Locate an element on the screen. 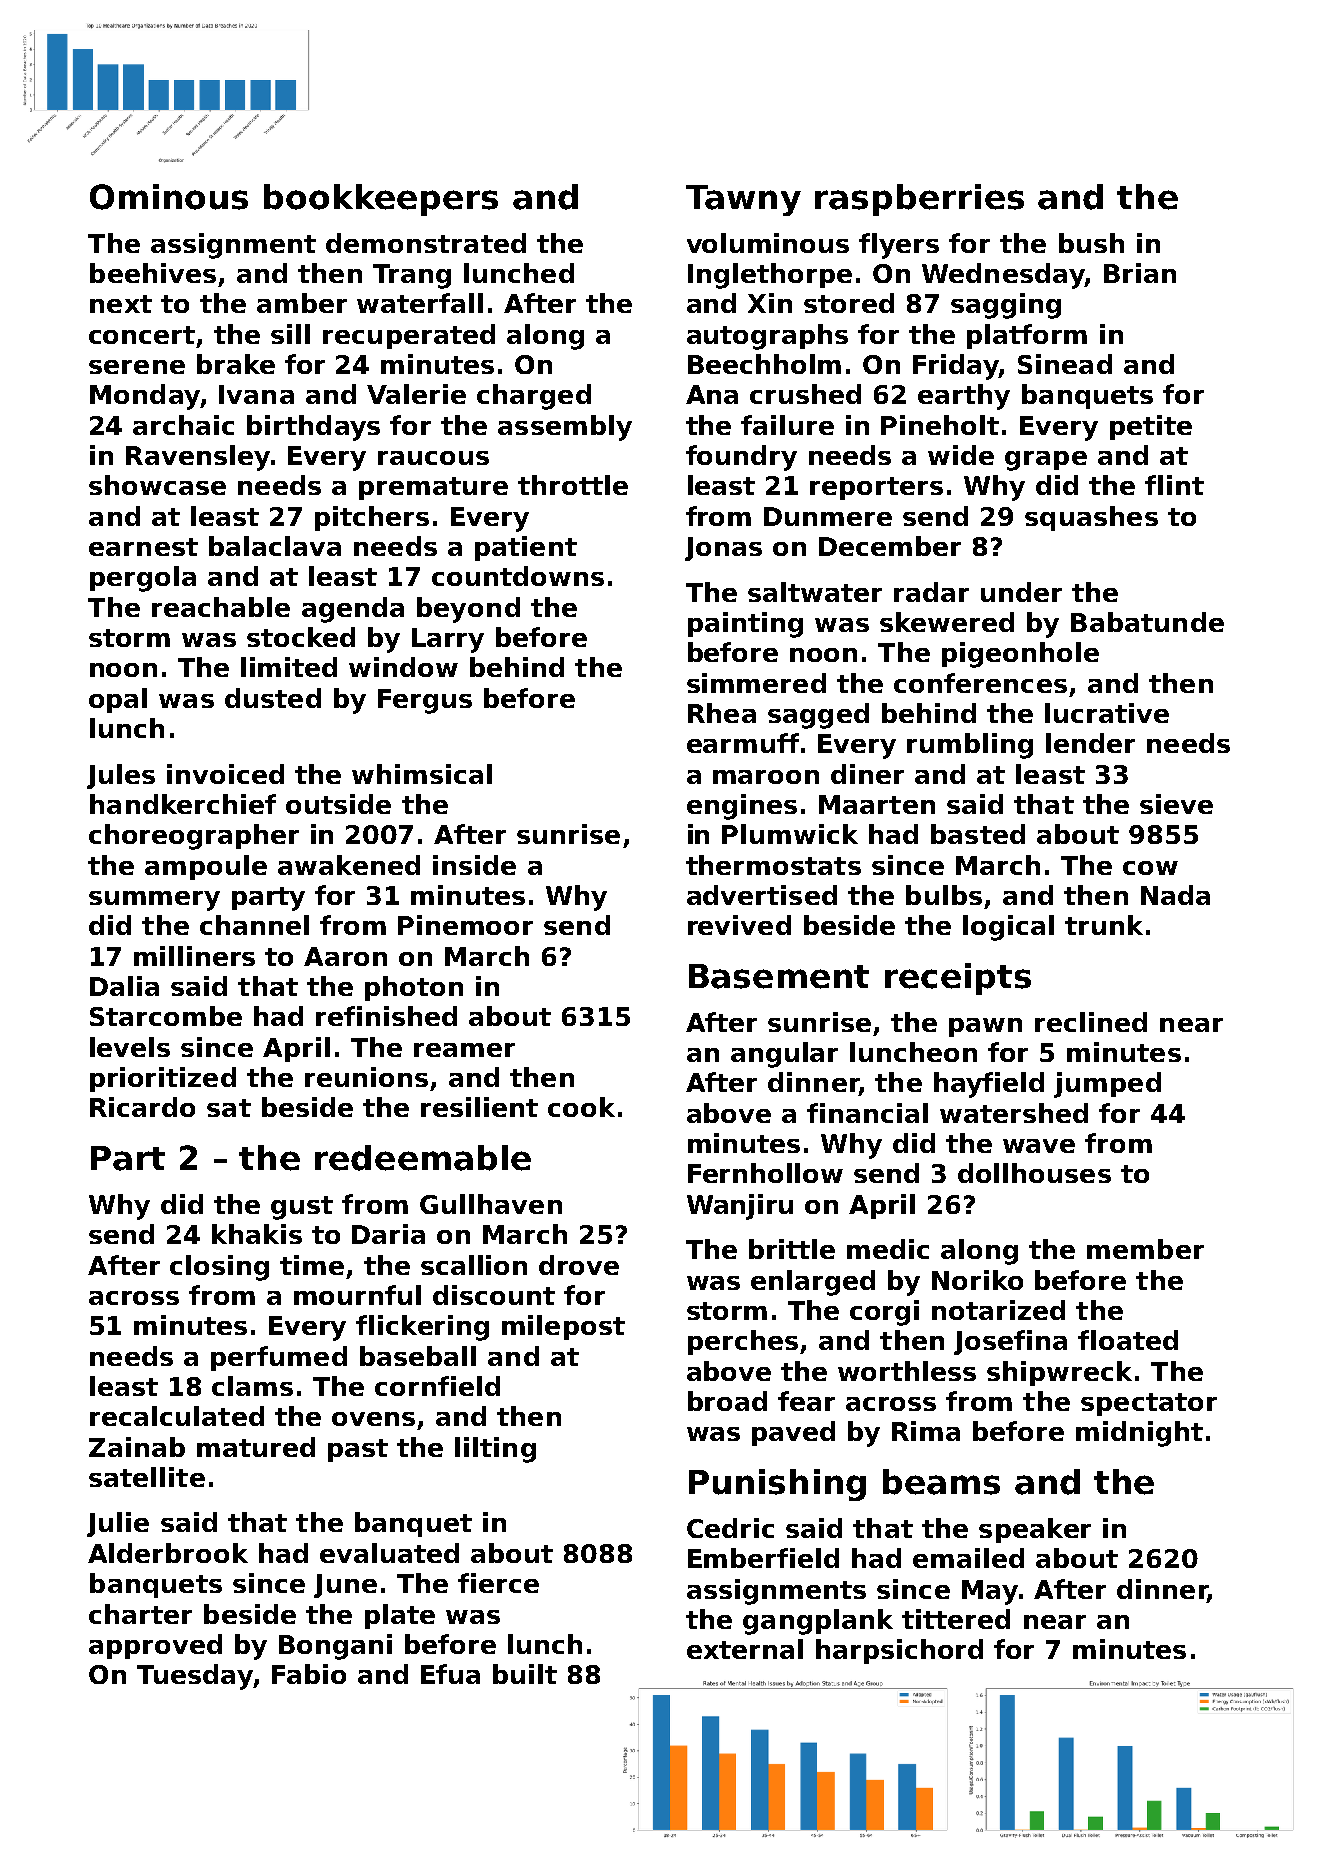 The height and width of the screenshot is (1867, 1320). Babatunde is located at coordinates (1147, 622).
